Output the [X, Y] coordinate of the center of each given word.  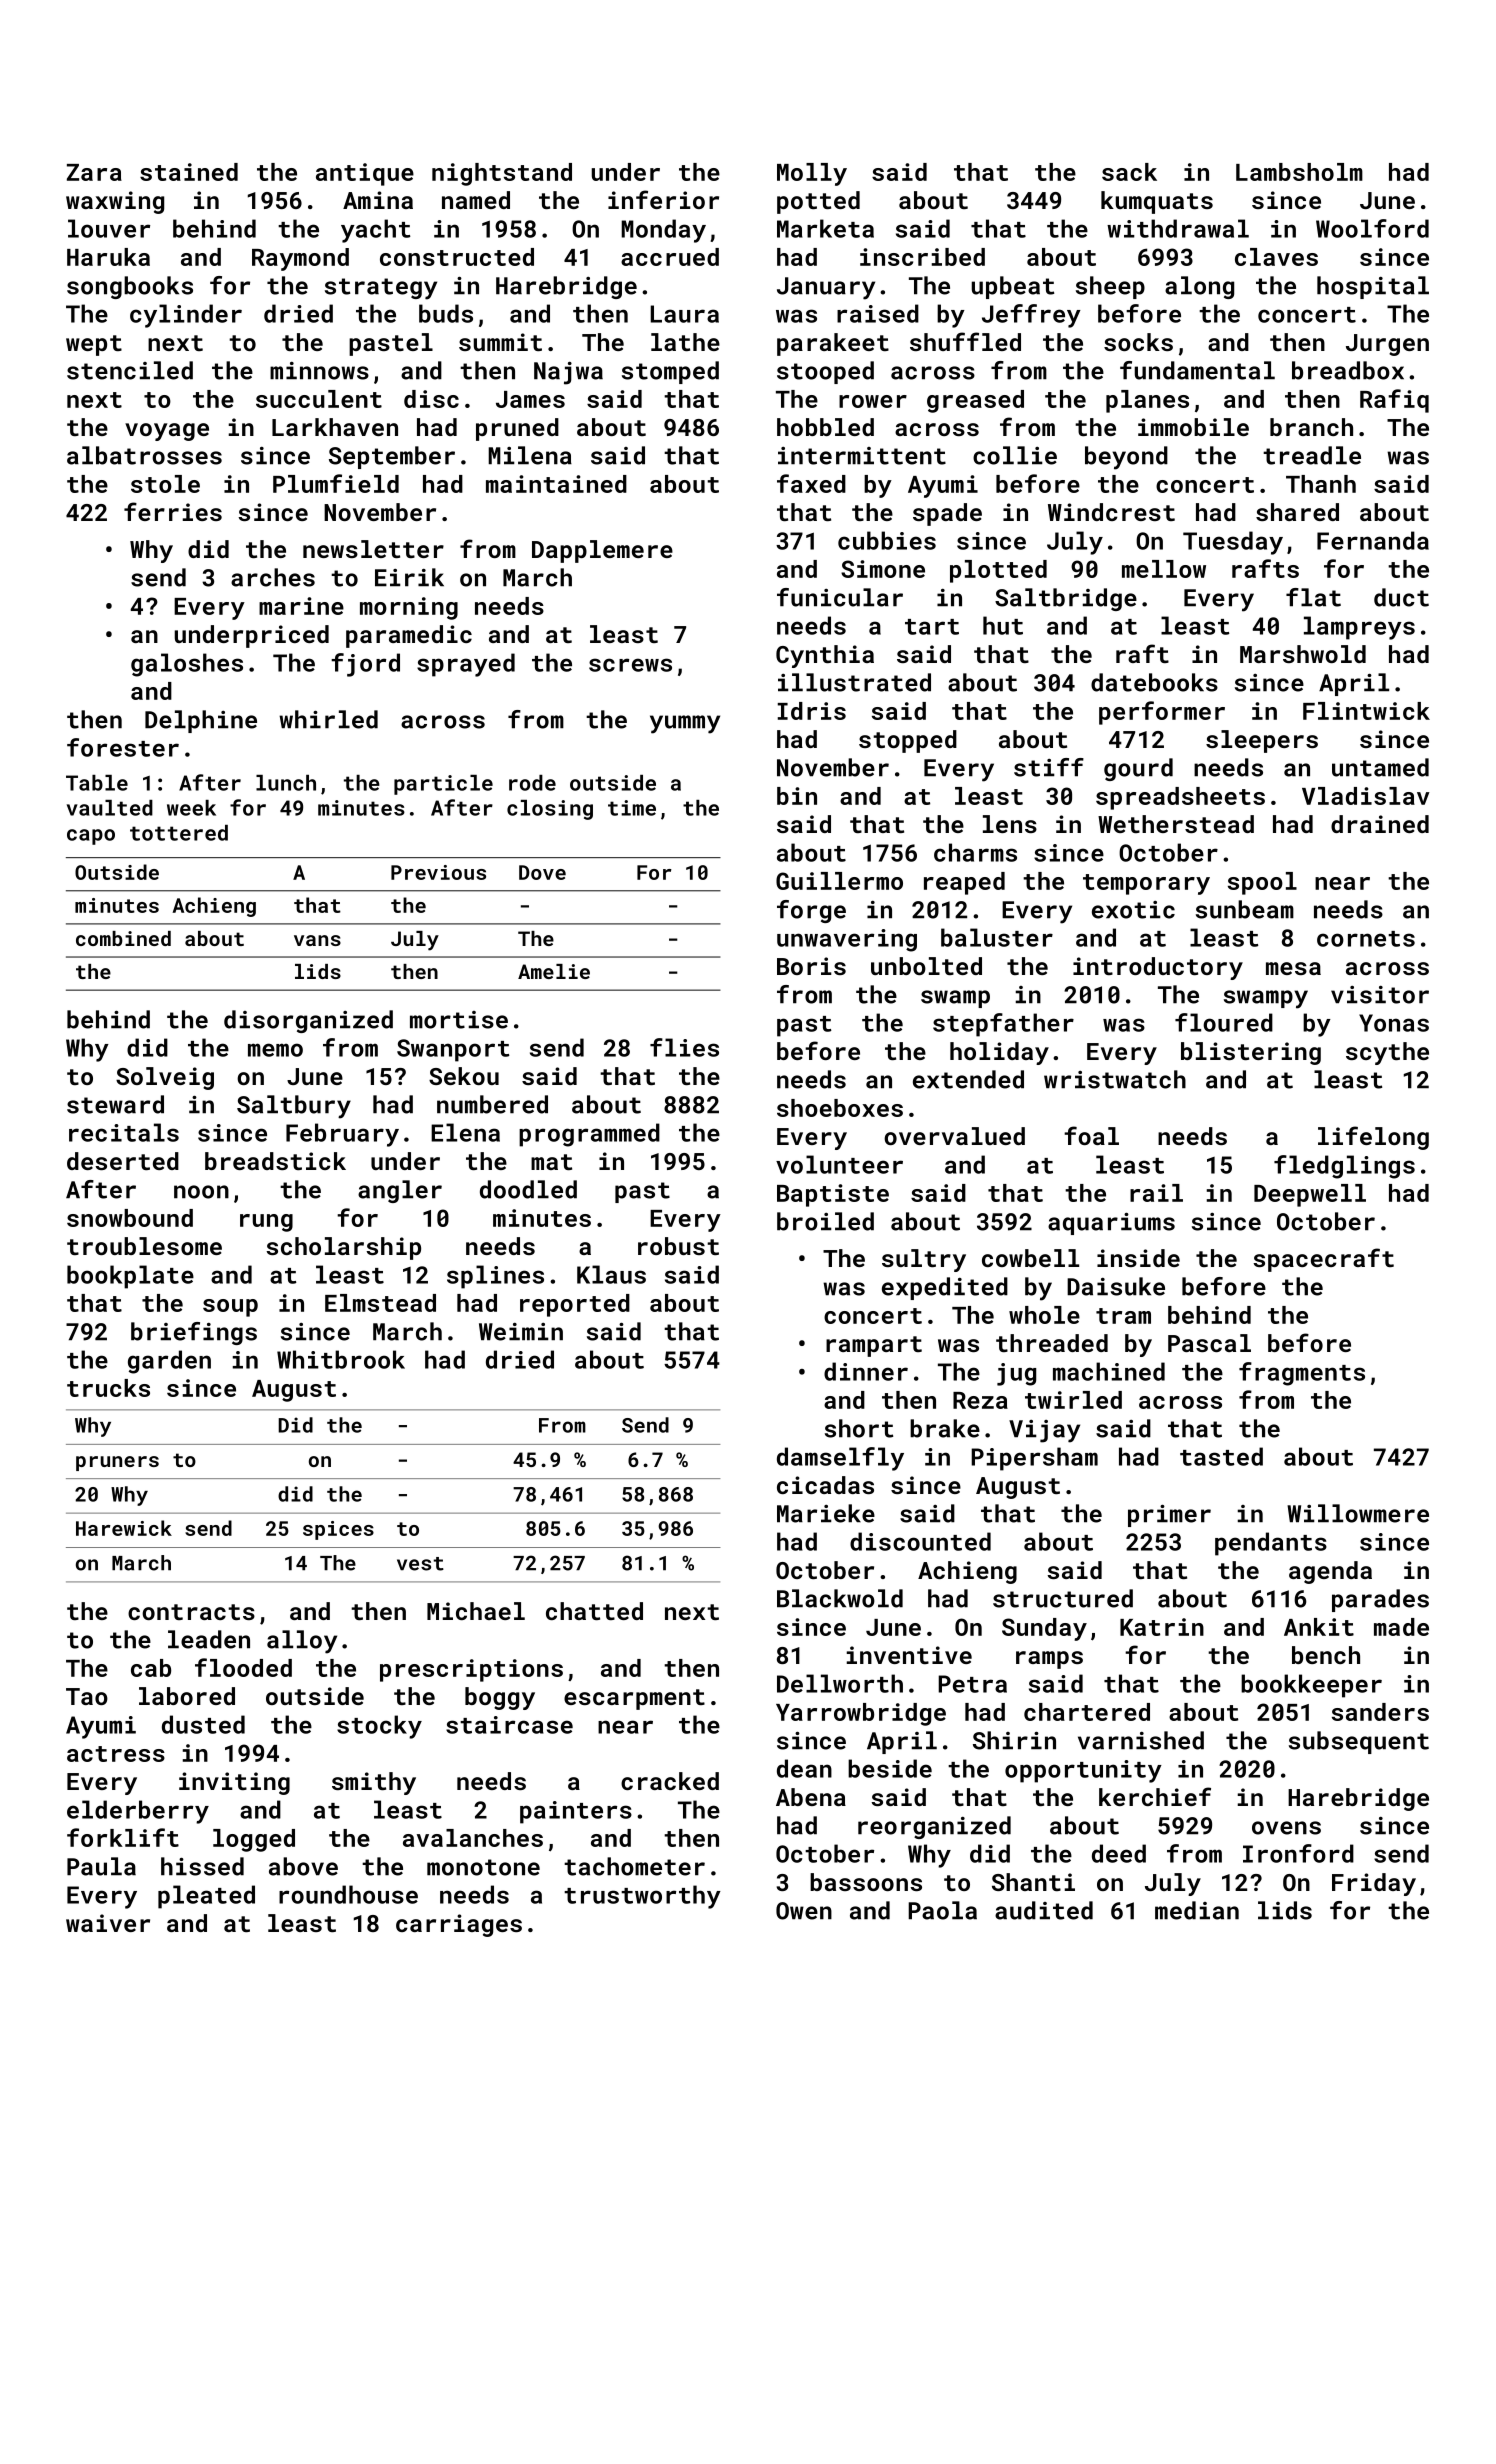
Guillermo [839, 881]
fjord [365, 665]
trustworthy [642, 1897]
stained [189, 172]
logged [254, 1840]
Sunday [1044, 1629]
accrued [670, 257]
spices [338, 1530]
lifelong [1373, 1138]
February [342, 1135]
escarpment [634, 1699]
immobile [1193, 427]
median [1197, 1910]
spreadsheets [1180, 798]
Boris [811, 966]
